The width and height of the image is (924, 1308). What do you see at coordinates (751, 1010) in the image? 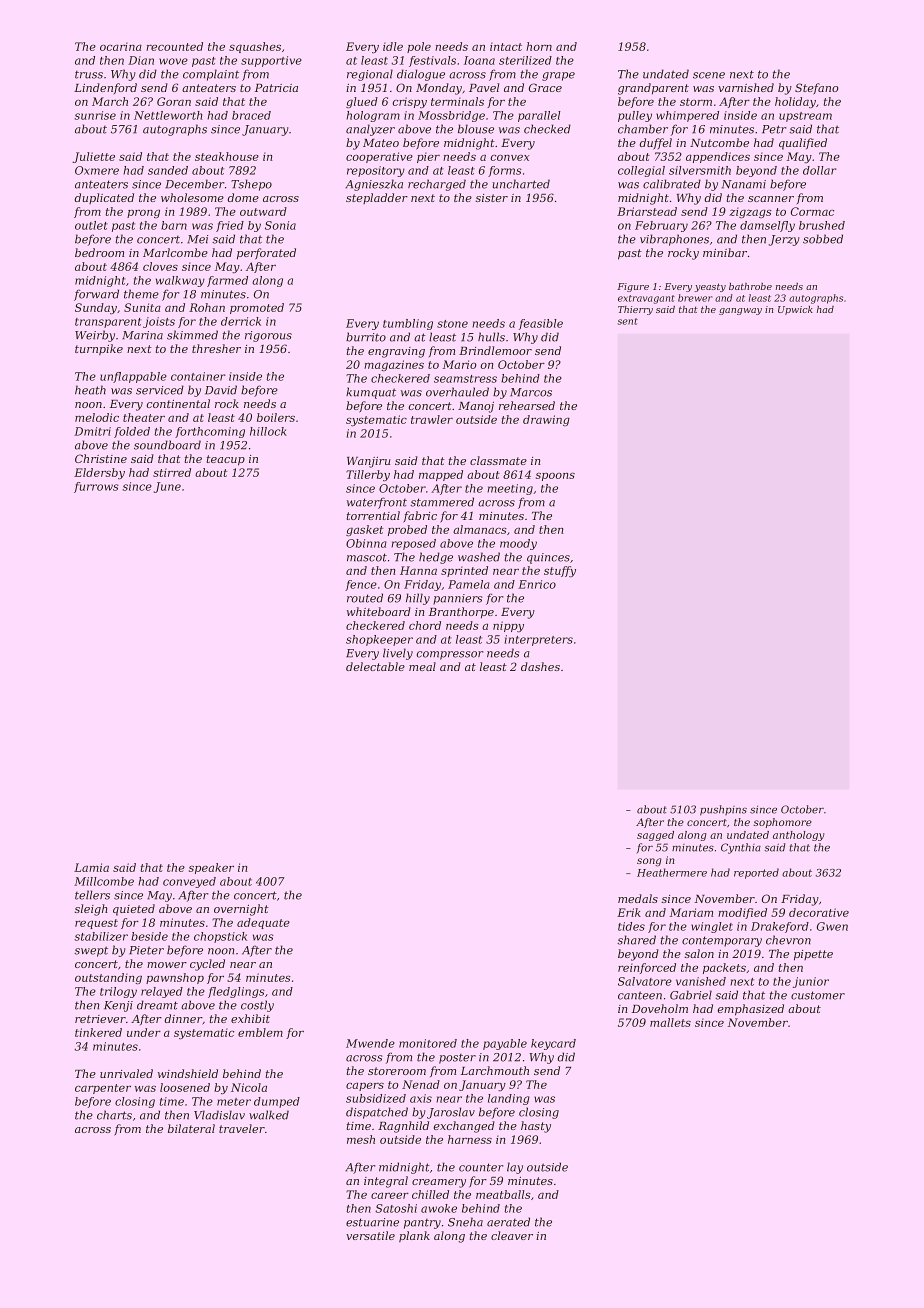
I see `emphasized` at bounding box center [751, 1010].
